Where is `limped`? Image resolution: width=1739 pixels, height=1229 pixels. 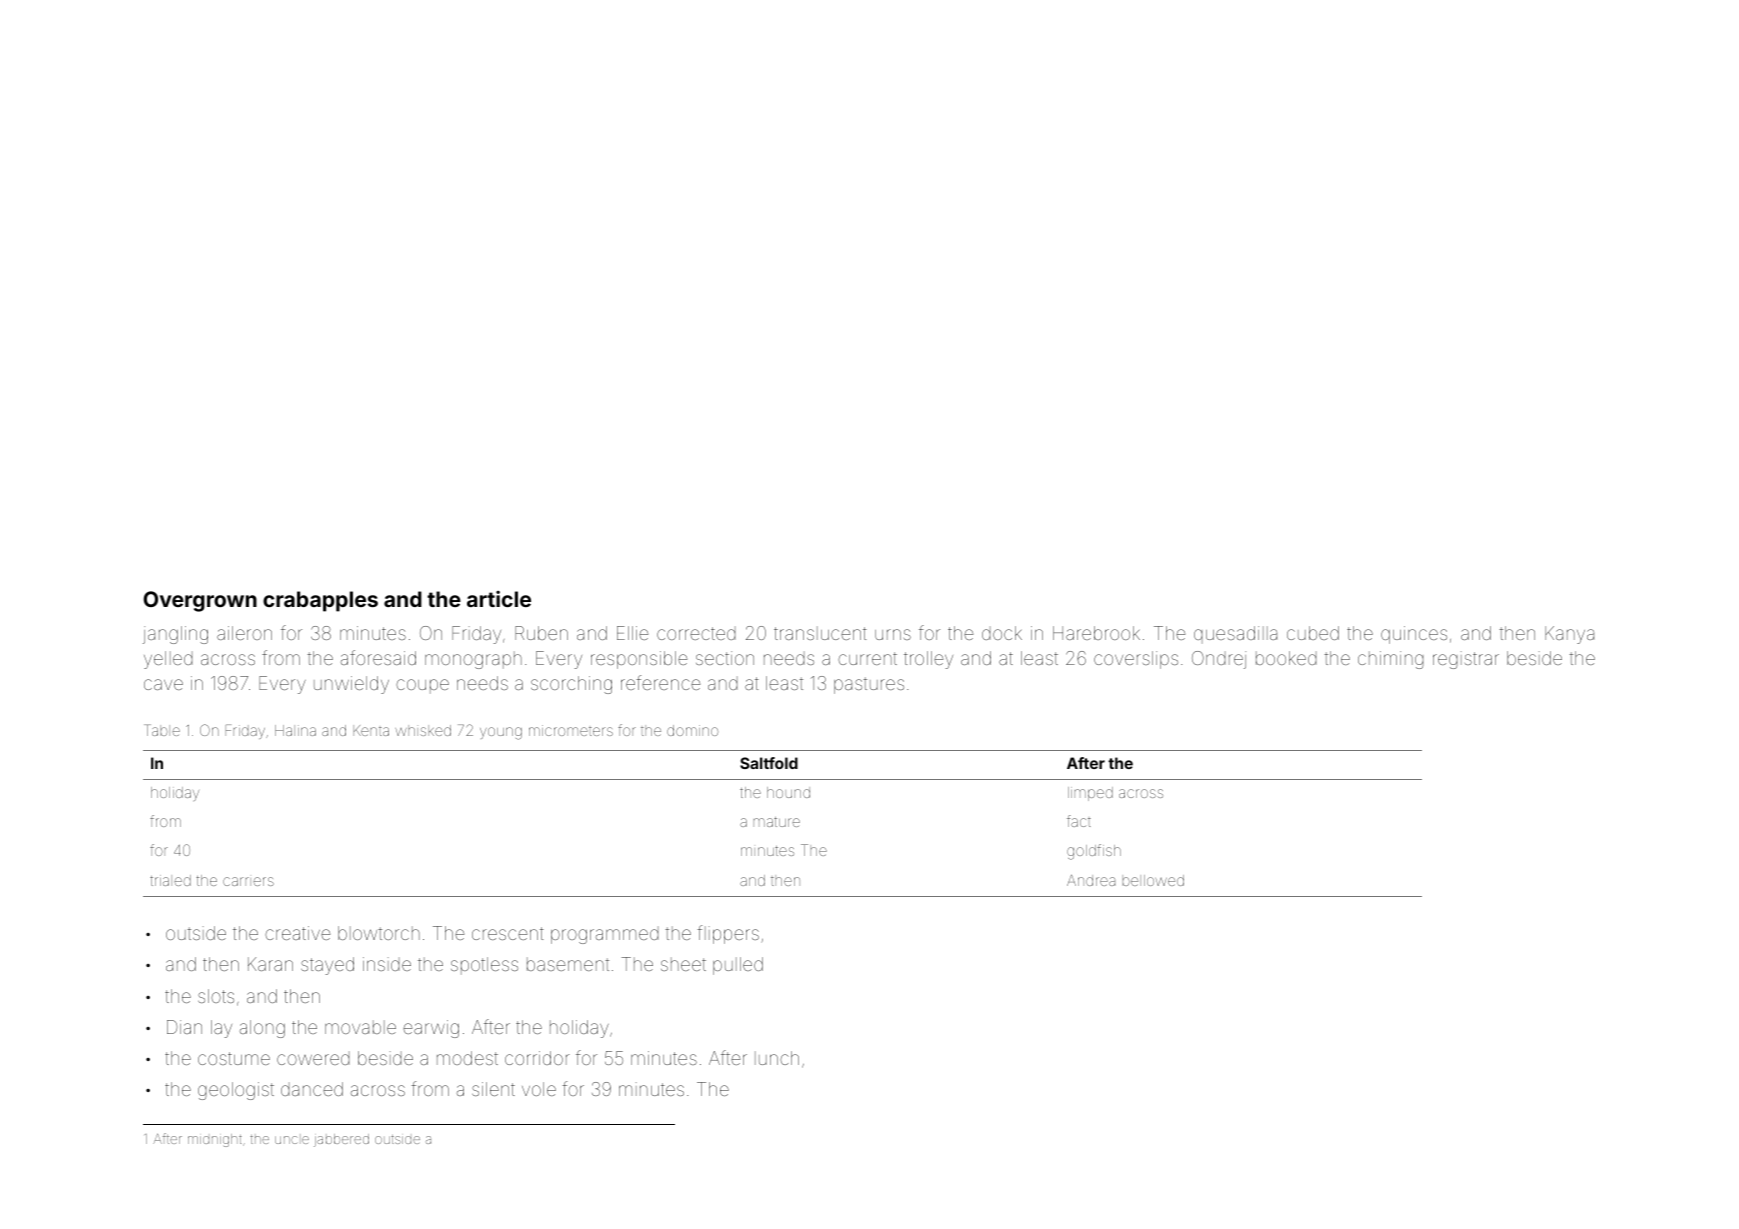 limped is located at coordinates (1090, 794).
